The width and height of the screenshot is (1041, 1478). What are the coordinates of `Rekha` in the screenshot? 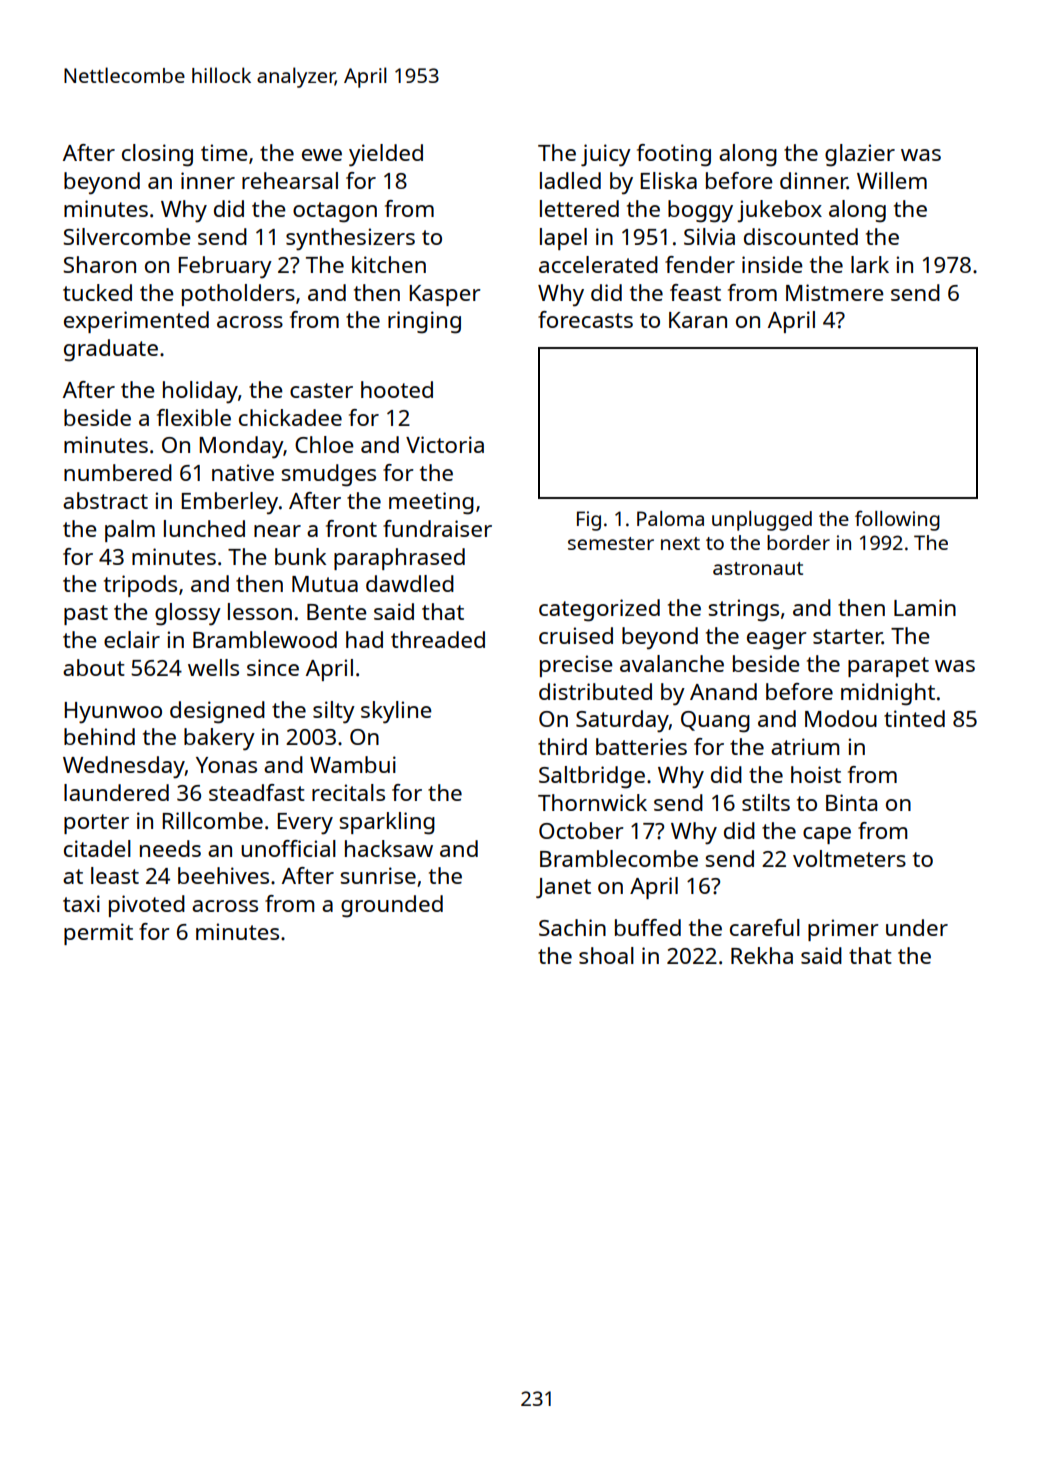 It's located at (762, 955).
